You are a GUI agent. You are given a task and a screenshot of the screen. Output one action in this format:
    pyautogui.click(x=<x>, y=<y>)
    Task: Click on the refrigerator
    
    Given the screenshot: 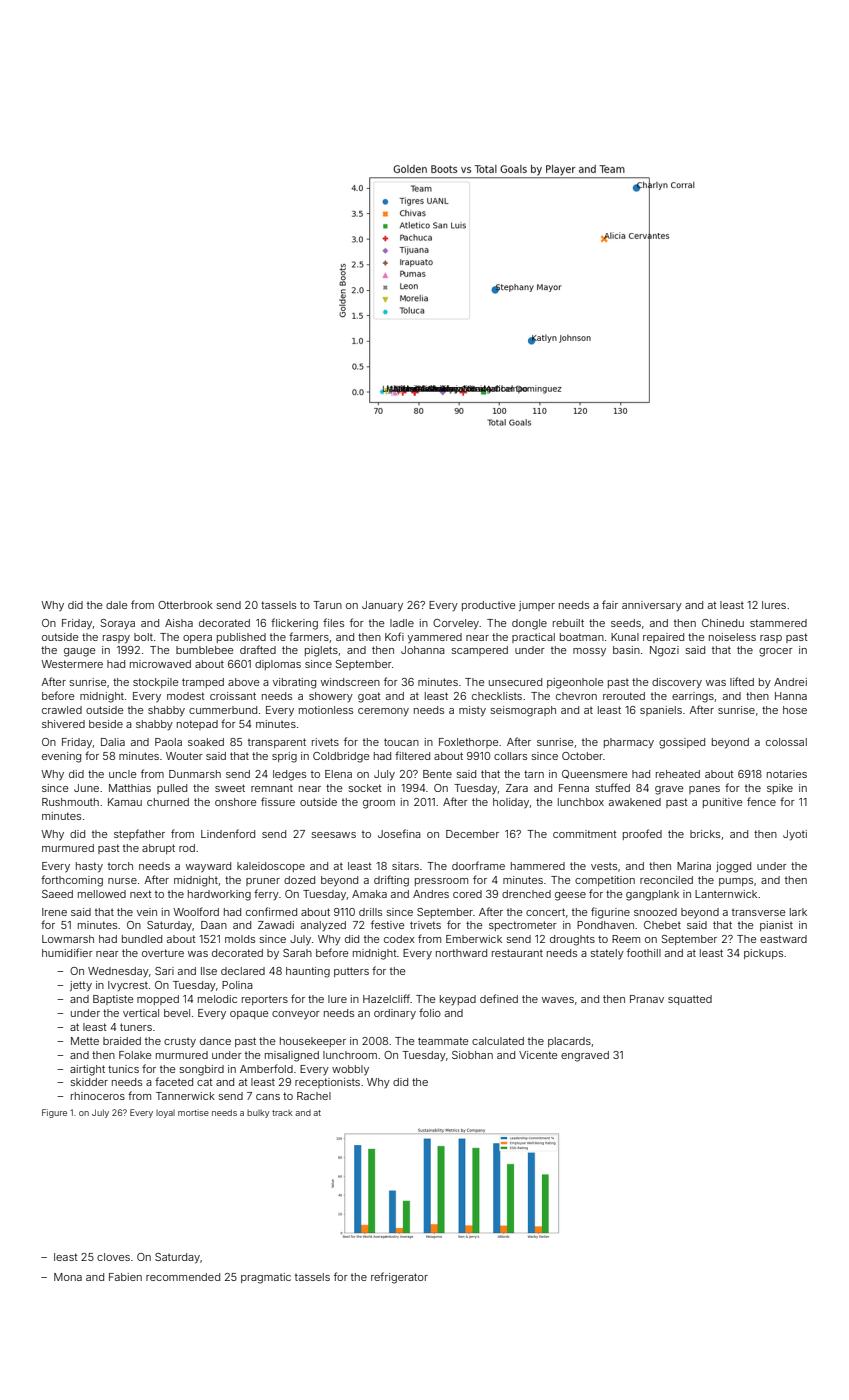 What is the action you would take?
    pyautogui.click(x=399, y=1278)
